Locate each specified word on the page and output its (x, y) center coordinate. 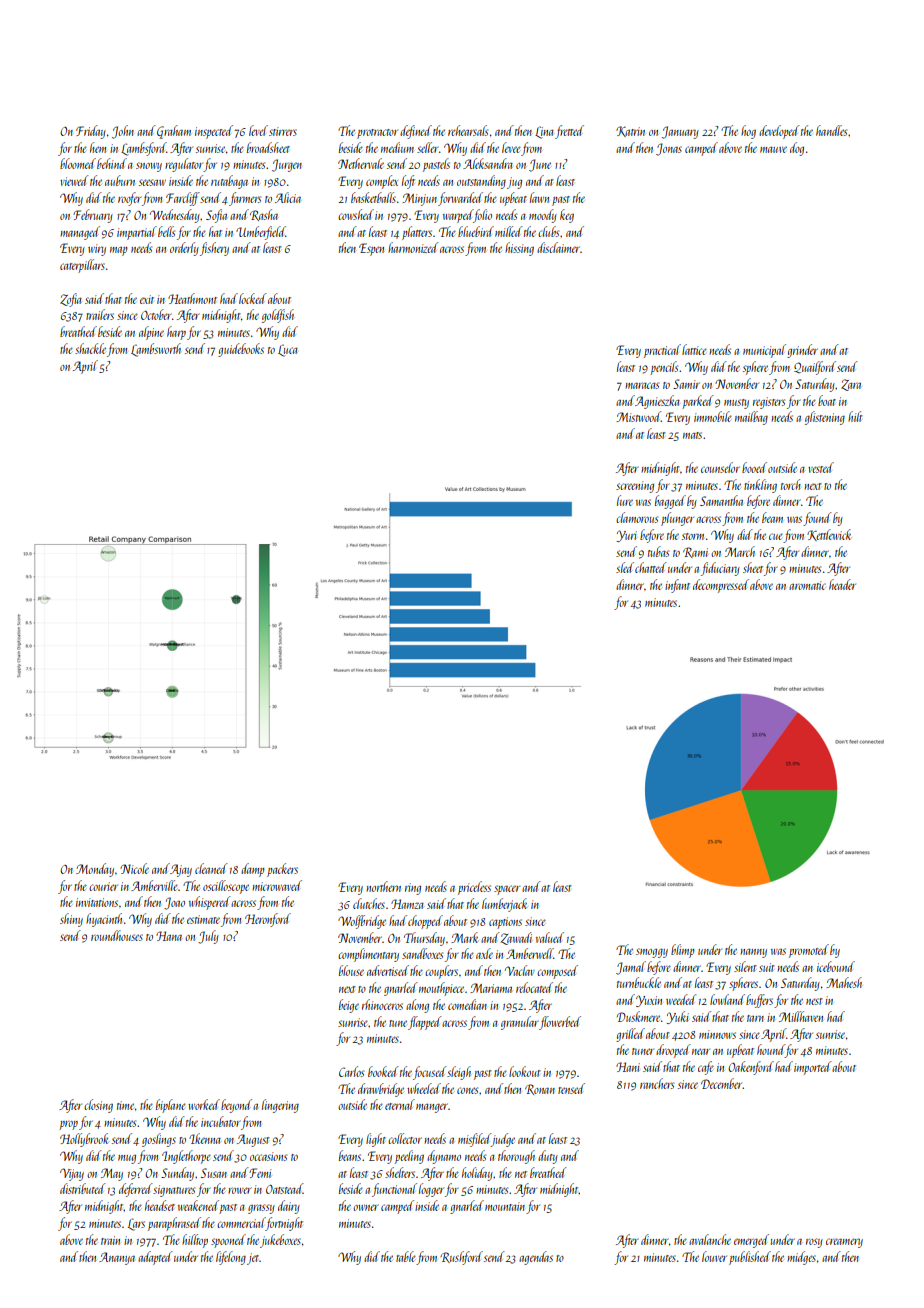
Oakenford (751, 1068)
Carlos (351, 1071)
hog (748, 132)
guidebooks (241, 350)
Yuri (627, 536)
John (123, 132)
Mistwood (638, 416)
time (125, 1105)
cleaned (211, 868)
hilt (855, 416)
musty (736, 404)
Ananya (117, 1258)
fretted (569, 132)
